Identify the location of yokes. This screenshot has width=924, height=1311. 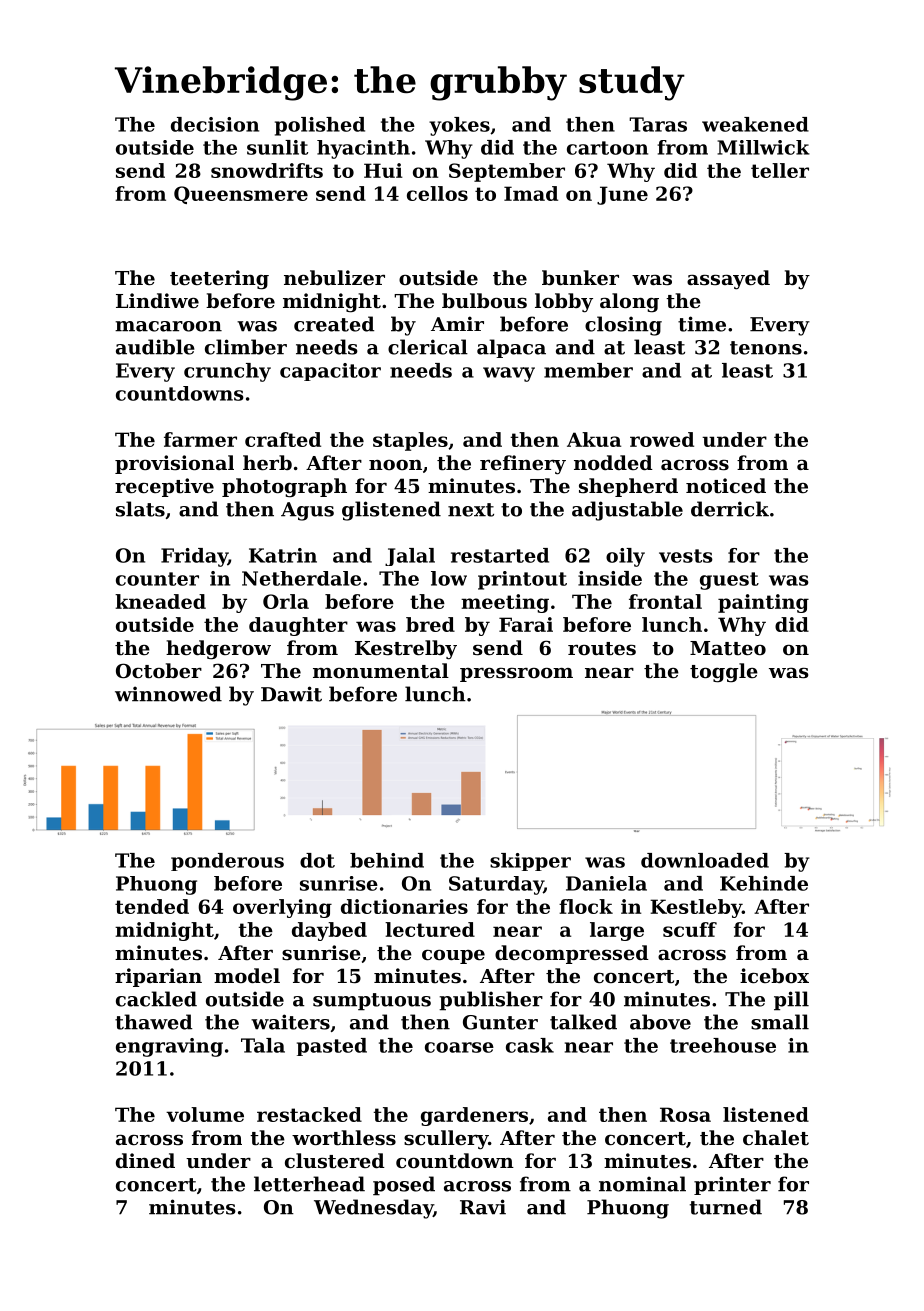
(459, 126).
